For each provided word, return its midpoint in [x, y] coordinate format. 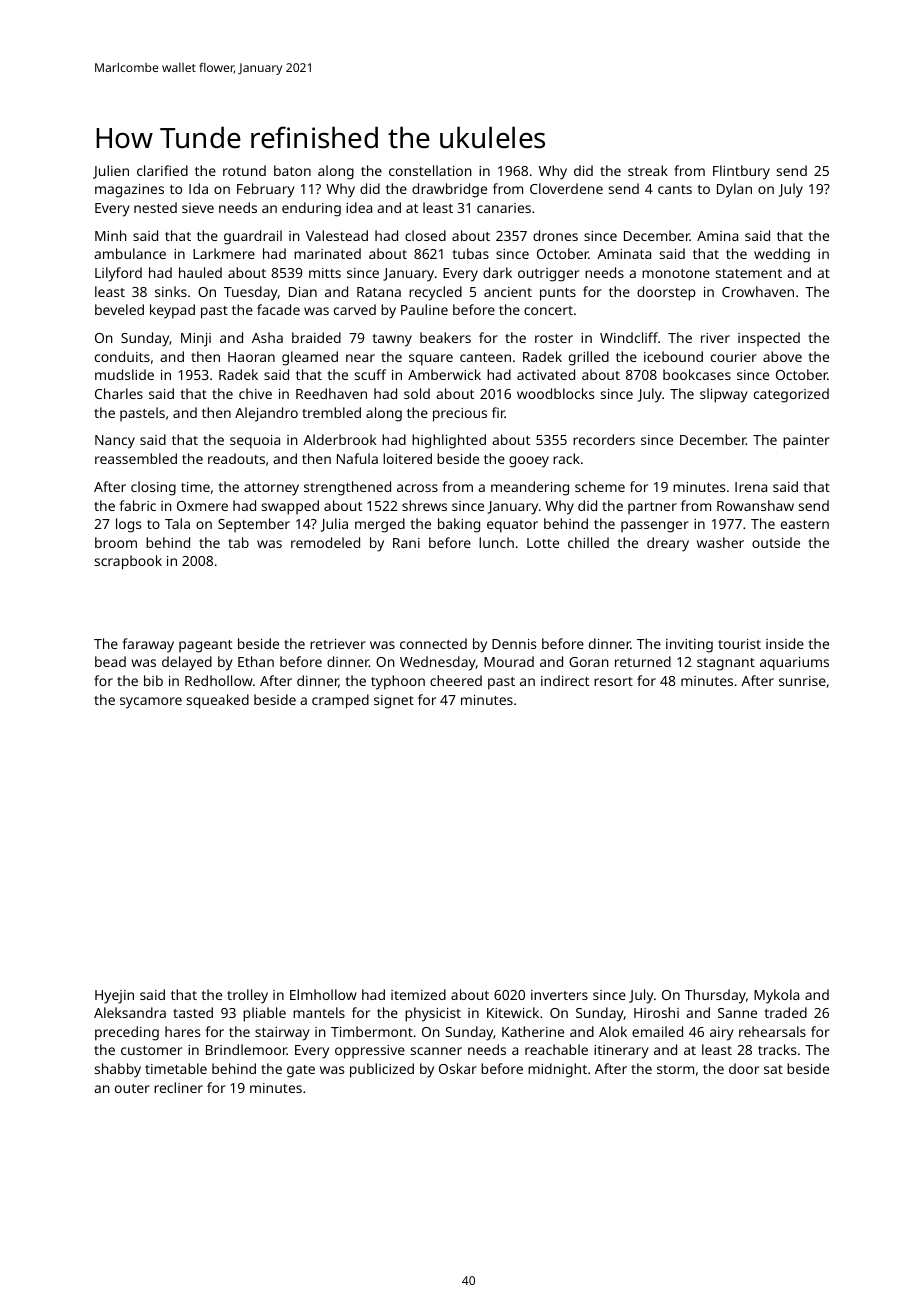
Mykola [776, 996]
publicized [382, 1070]
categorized [791, 395]
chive [255, 393]
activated [546, 374]
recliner [178, 1087]
